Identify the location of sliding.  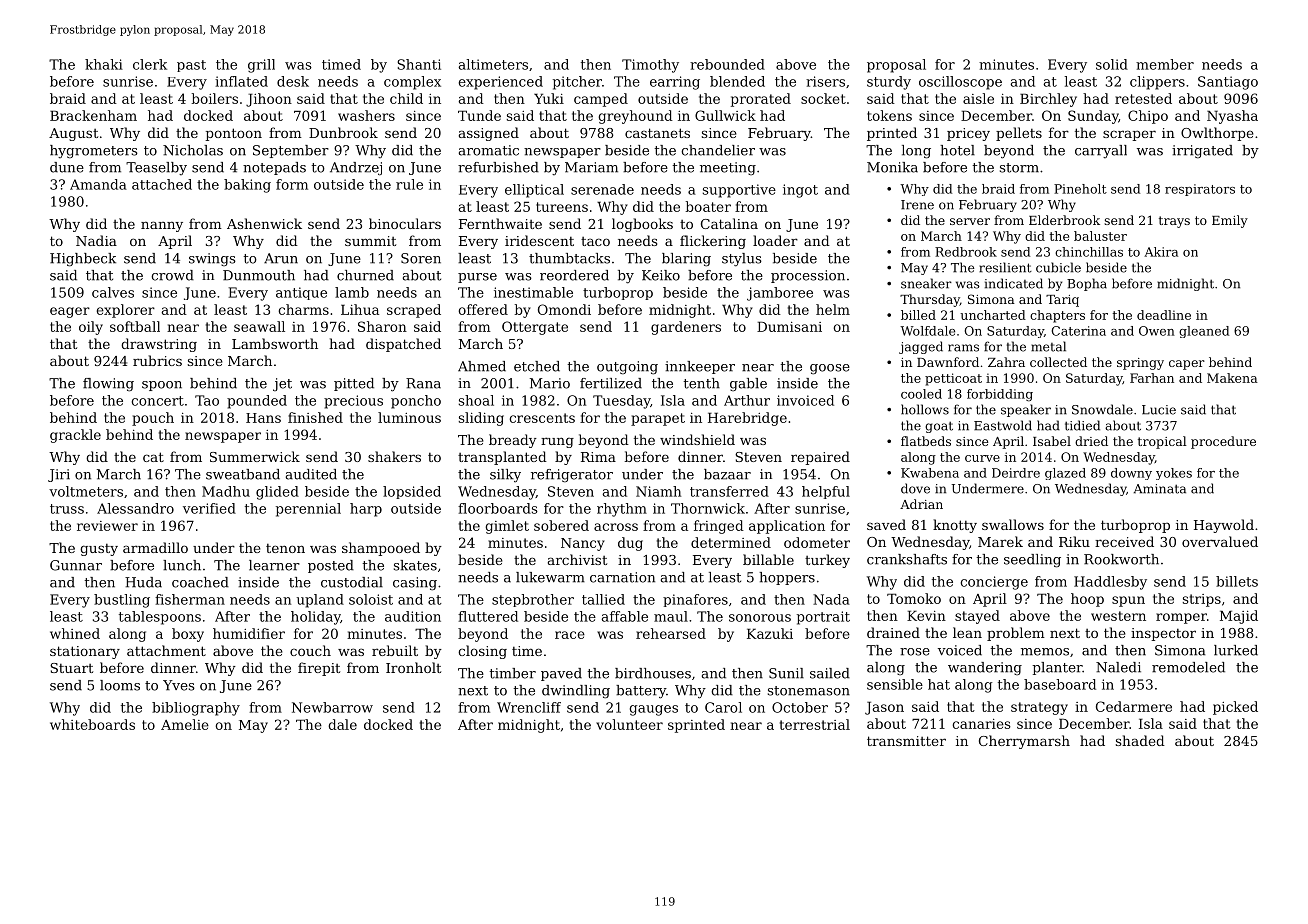
(481, 419).
